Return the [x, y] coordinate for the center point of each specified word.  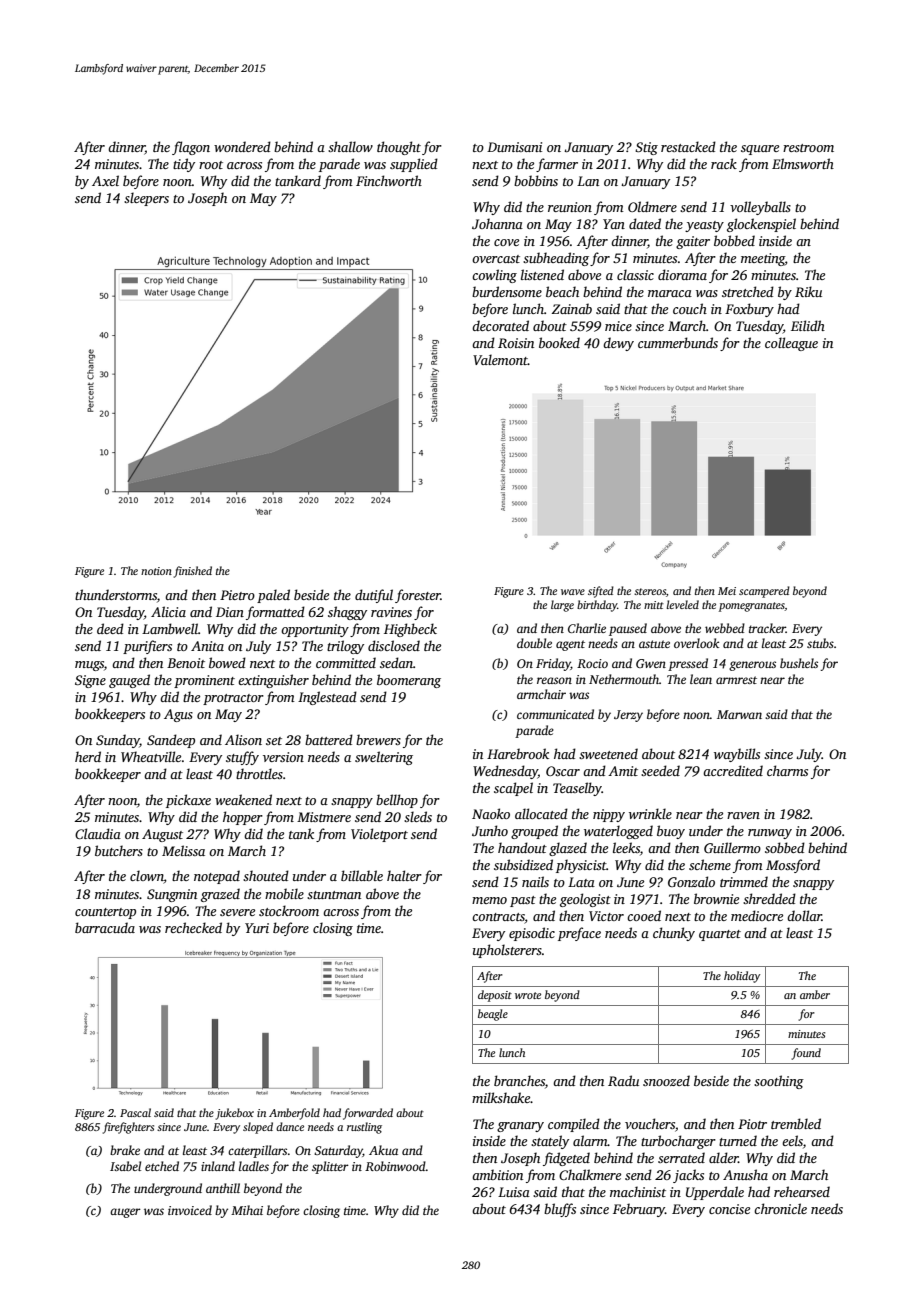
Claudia [98, 833]
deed [110, 628]
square [760, 150]
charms [787, 770]
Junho [490, 830]
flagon [191, 148]
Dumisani [514, 147]
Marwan [739, 714]
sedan [396, 662]
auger [125, 1213]
